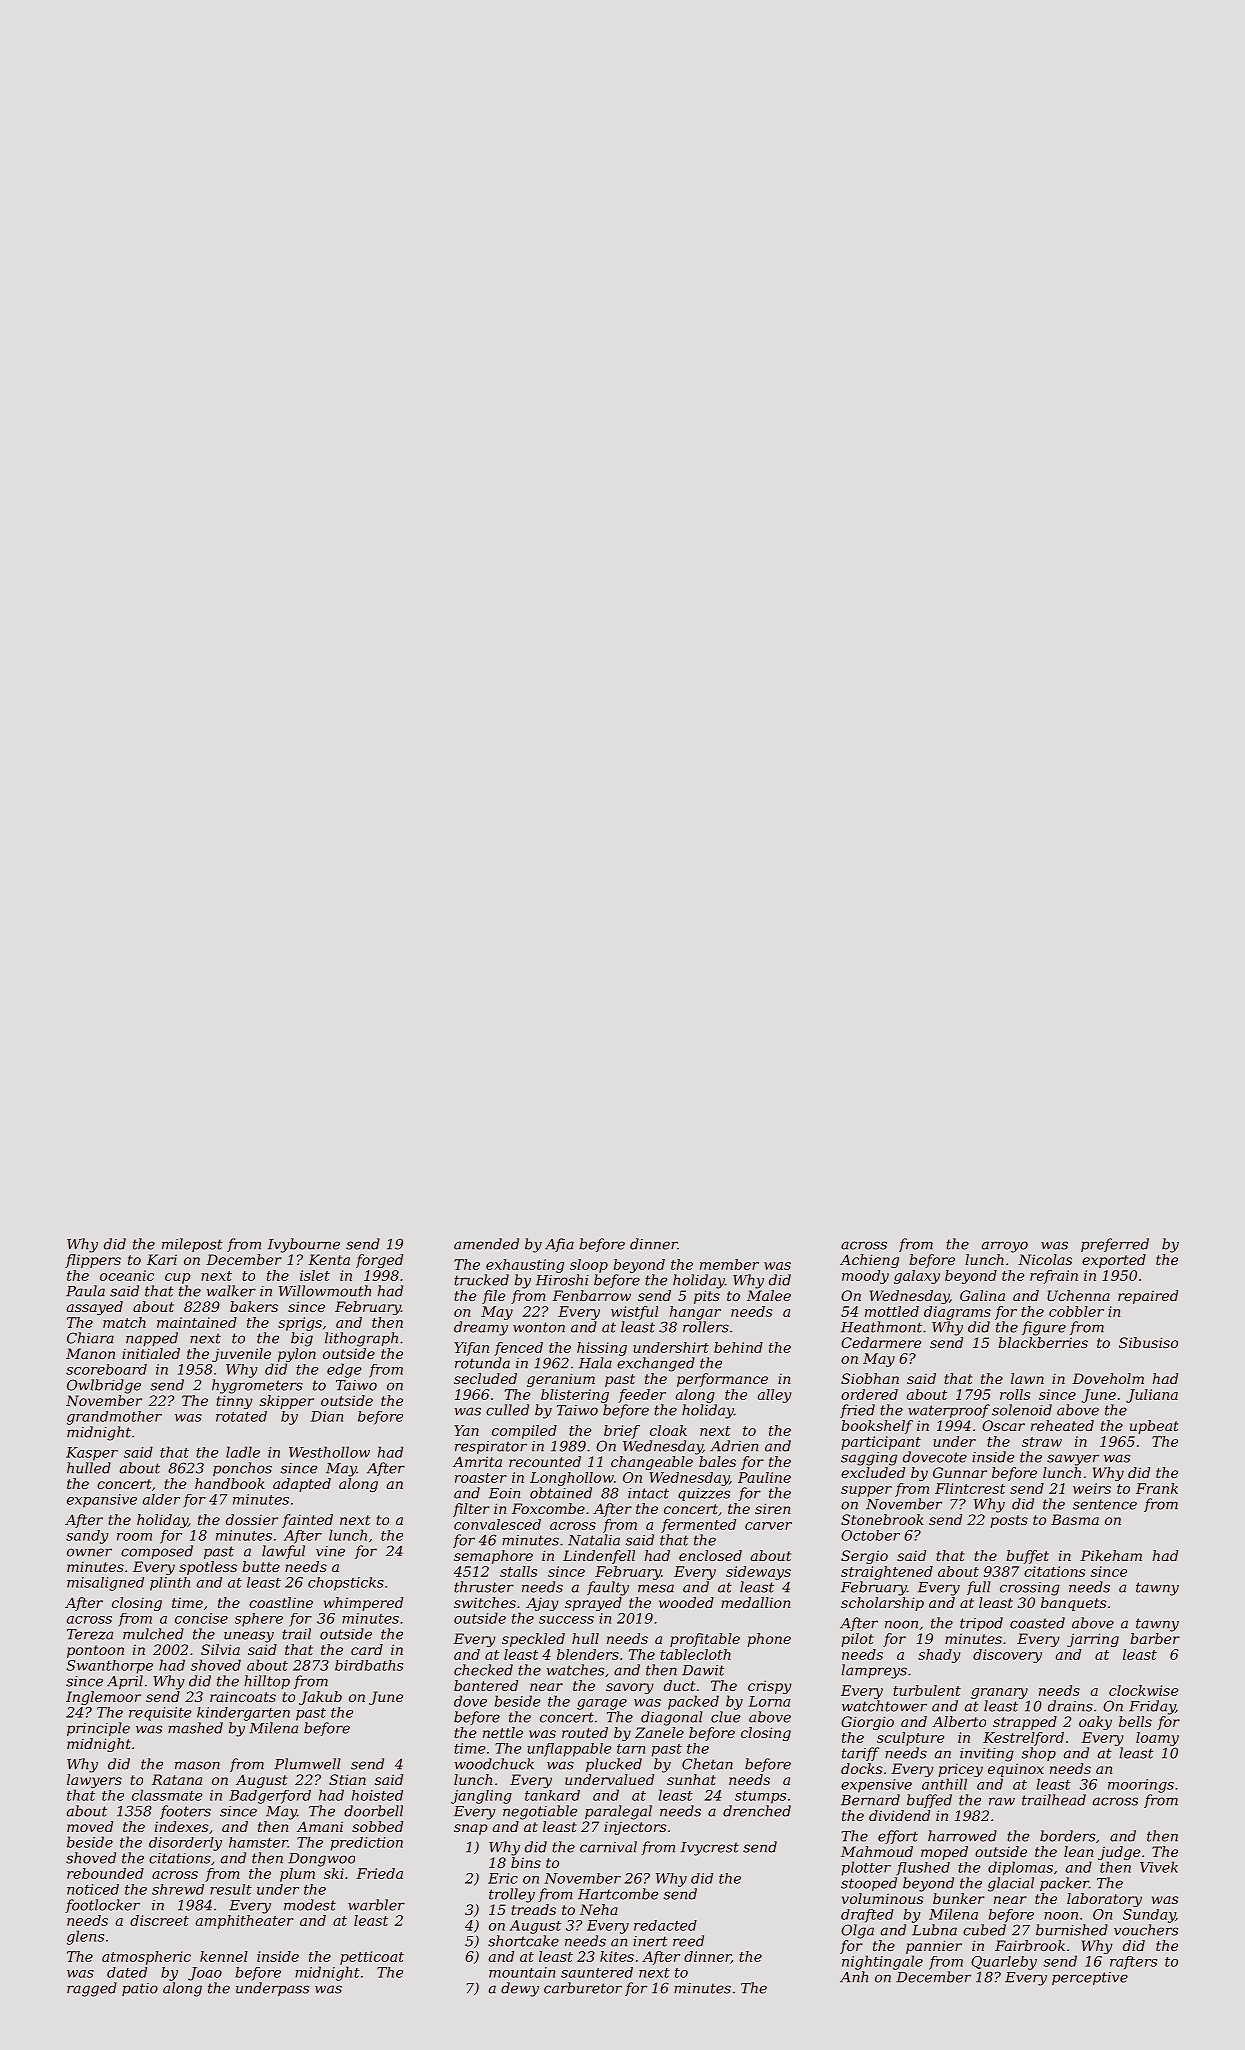  Describe the element at coordinates (869, 1884) in the screenshot. I see `stooped` at that location.
